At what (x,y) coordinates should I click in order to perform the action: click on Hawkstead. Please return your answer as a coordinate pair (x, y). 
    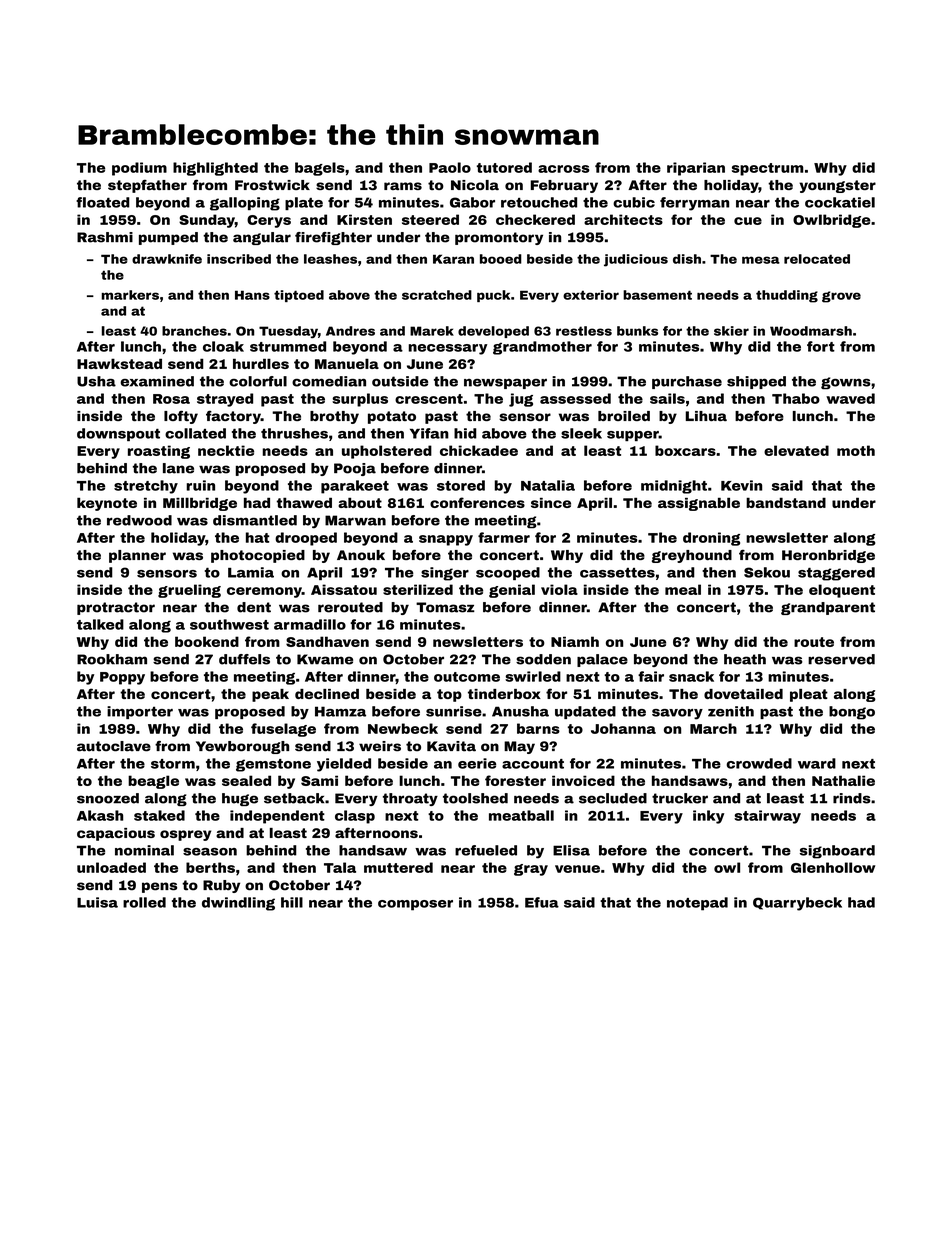
    Looking at the image, I should click on (119, 363).
